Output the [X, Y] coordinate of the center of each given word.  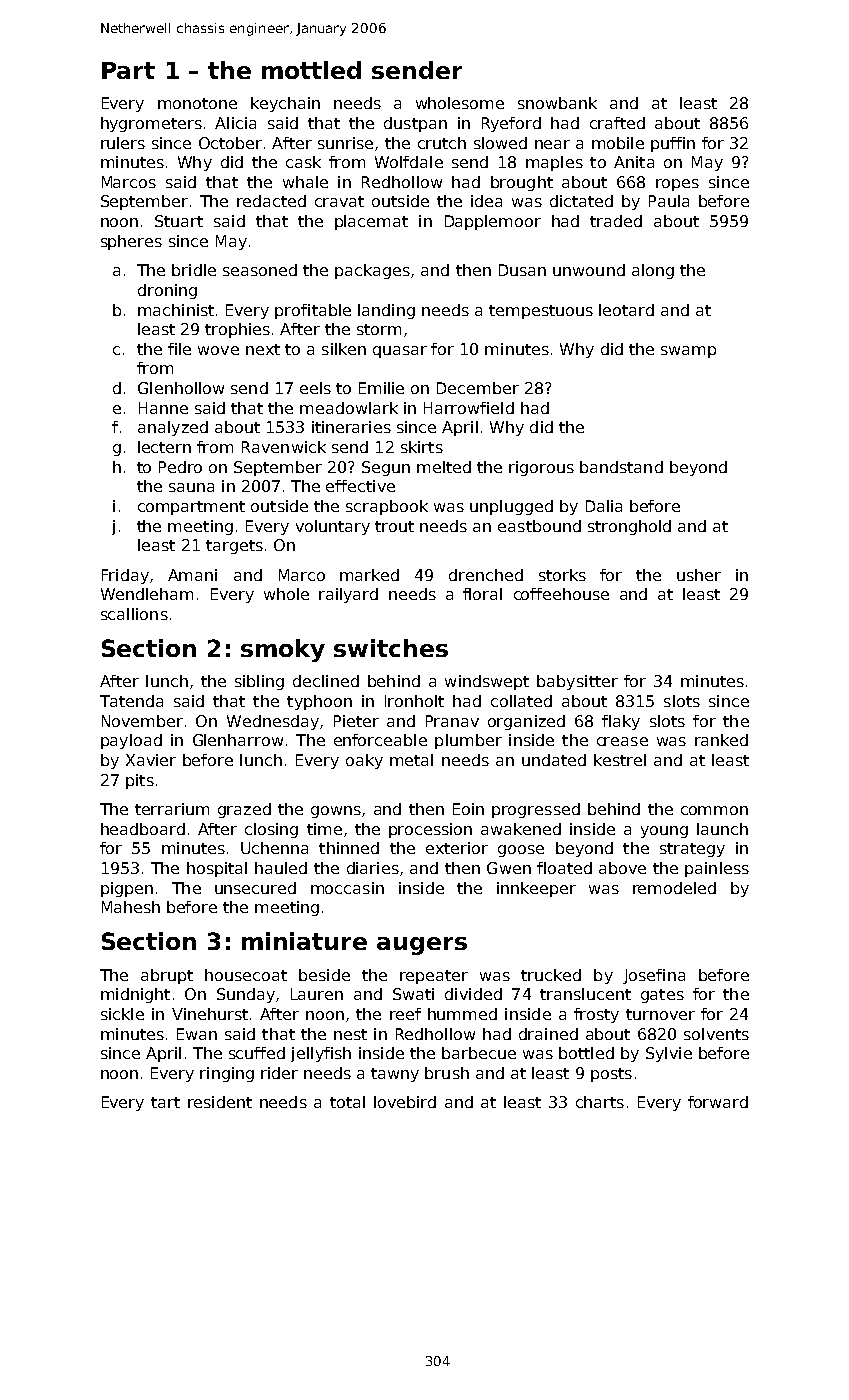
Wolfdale [409, 162]
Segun [386, 468]
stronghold [629, 527]
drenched [486, 575]
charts [600, 1102]
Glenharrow [238, 740]
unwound [589, 270]
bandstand [621, 467]
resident [220, 1102]
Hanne [163, 408]
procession [430, 830]
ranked [721, 740]
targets [234, 547]
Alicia [235, 123]
